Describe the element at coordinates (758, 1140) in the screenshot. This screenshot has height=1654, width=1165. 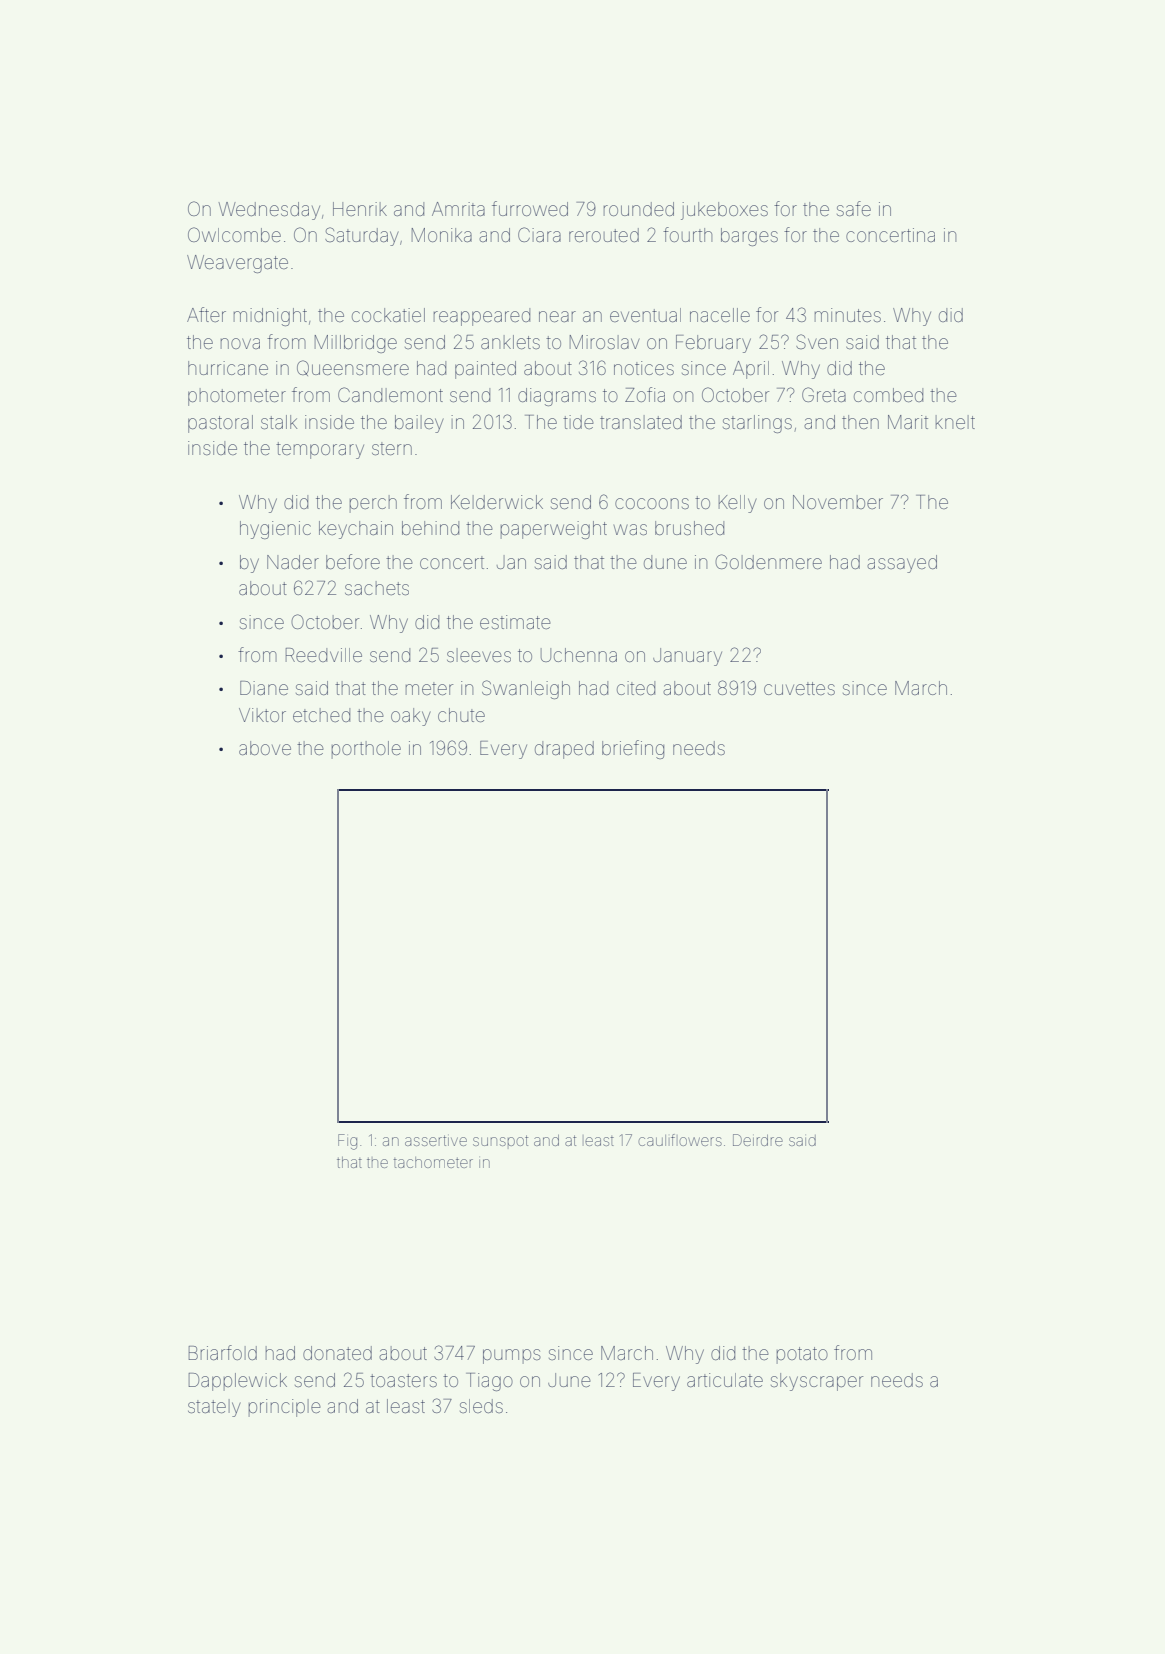
I see `Deirdre` at that location.
